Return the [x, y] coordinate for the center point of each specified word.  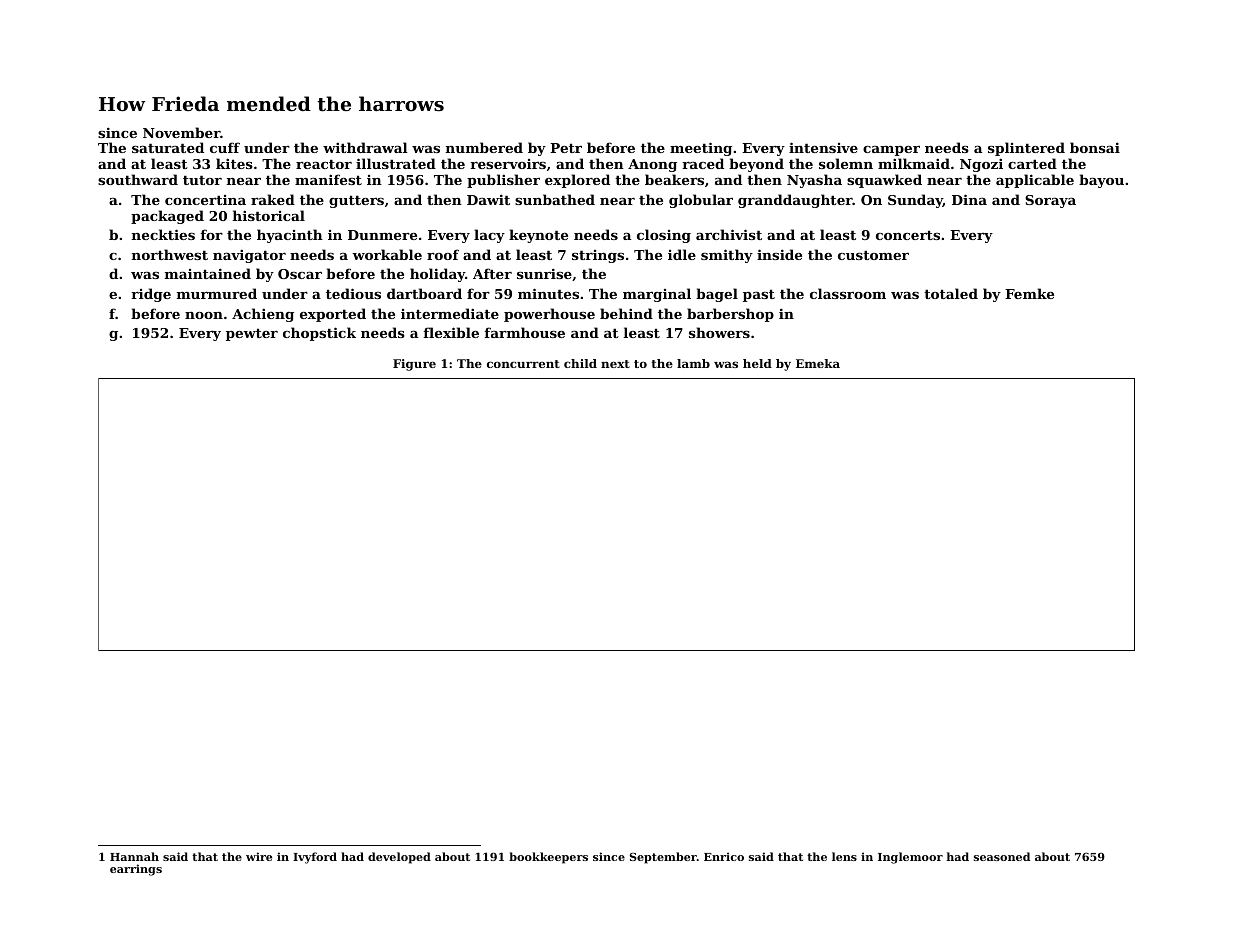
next [615, 364]
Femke [1029, 293]
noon [204, 315]
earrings [136, 870]
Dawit [488, 199]
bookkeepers [548, 858]
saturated [168, 147]
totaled [951, 293]
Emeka [818, 363]
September [663, 858]
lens [844, 856]
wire [259, 856]
